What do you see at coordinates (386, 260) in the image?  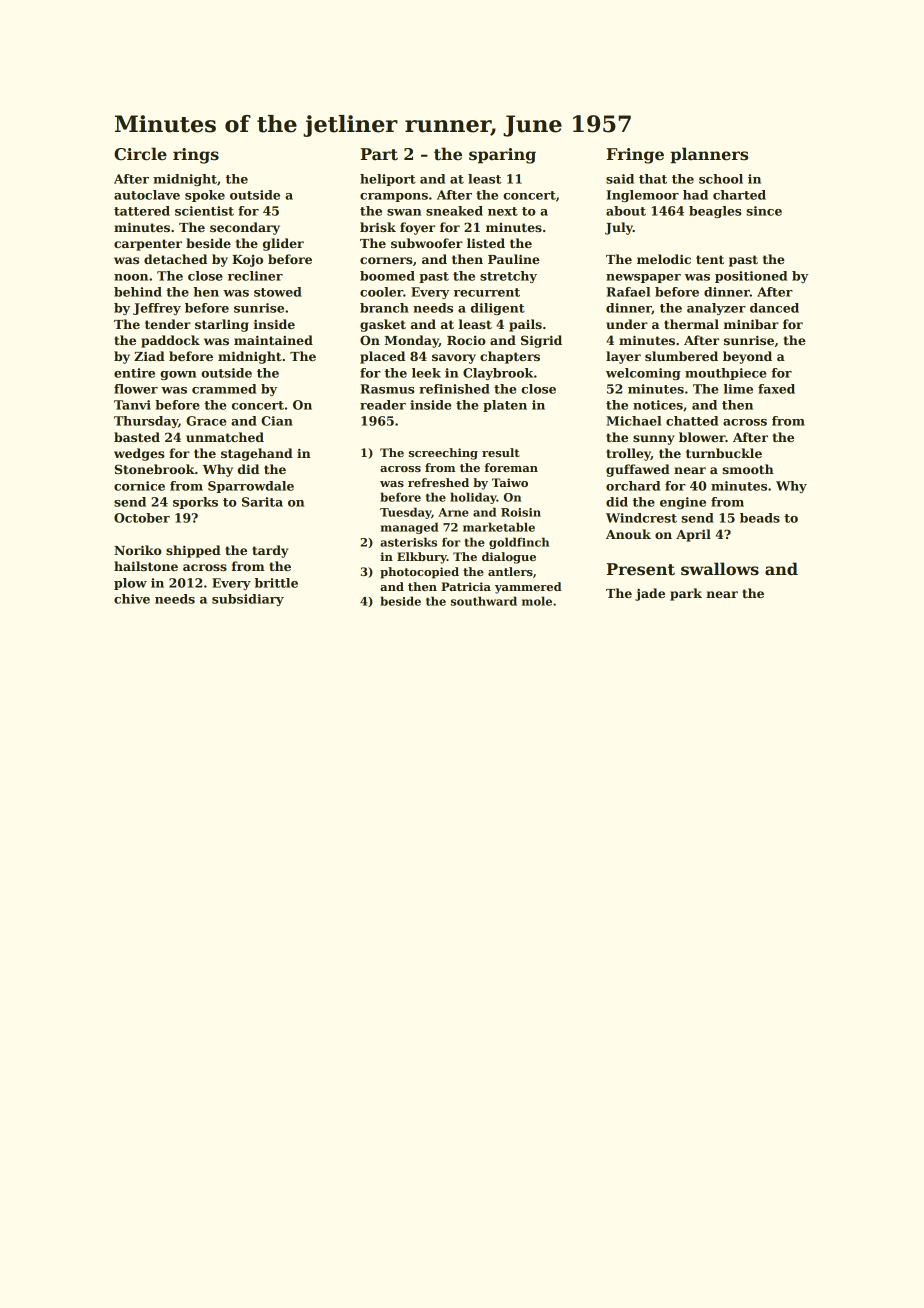 I see `corners` at bounding box center [386, 260].
